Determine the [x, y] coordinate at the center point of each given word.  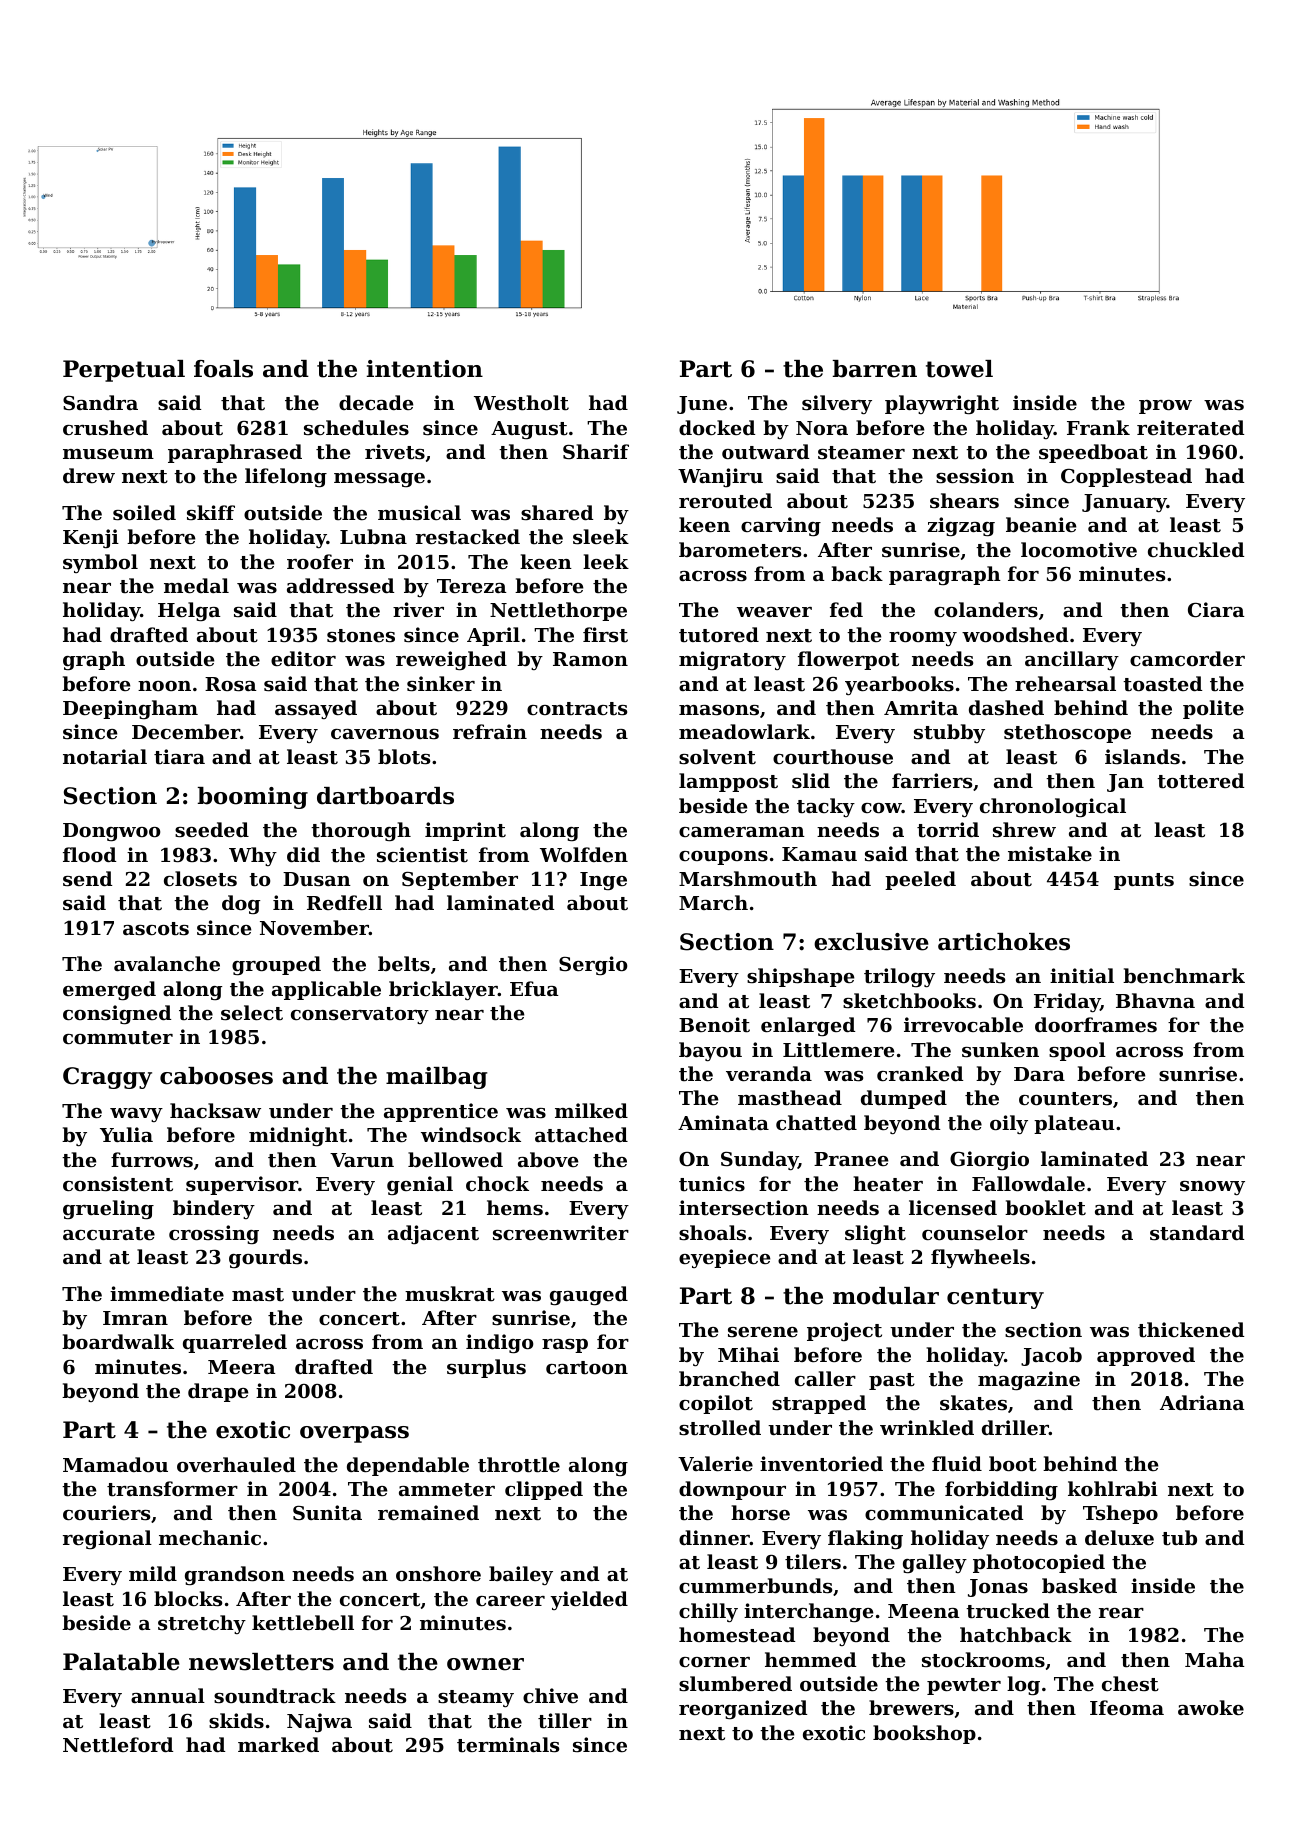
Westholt [521, 403]
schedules [356, 428]
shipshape [801, 977]
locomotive [1079, 550]
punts [1144, 881]
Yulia [126, 1134]
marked [278, 1744]
